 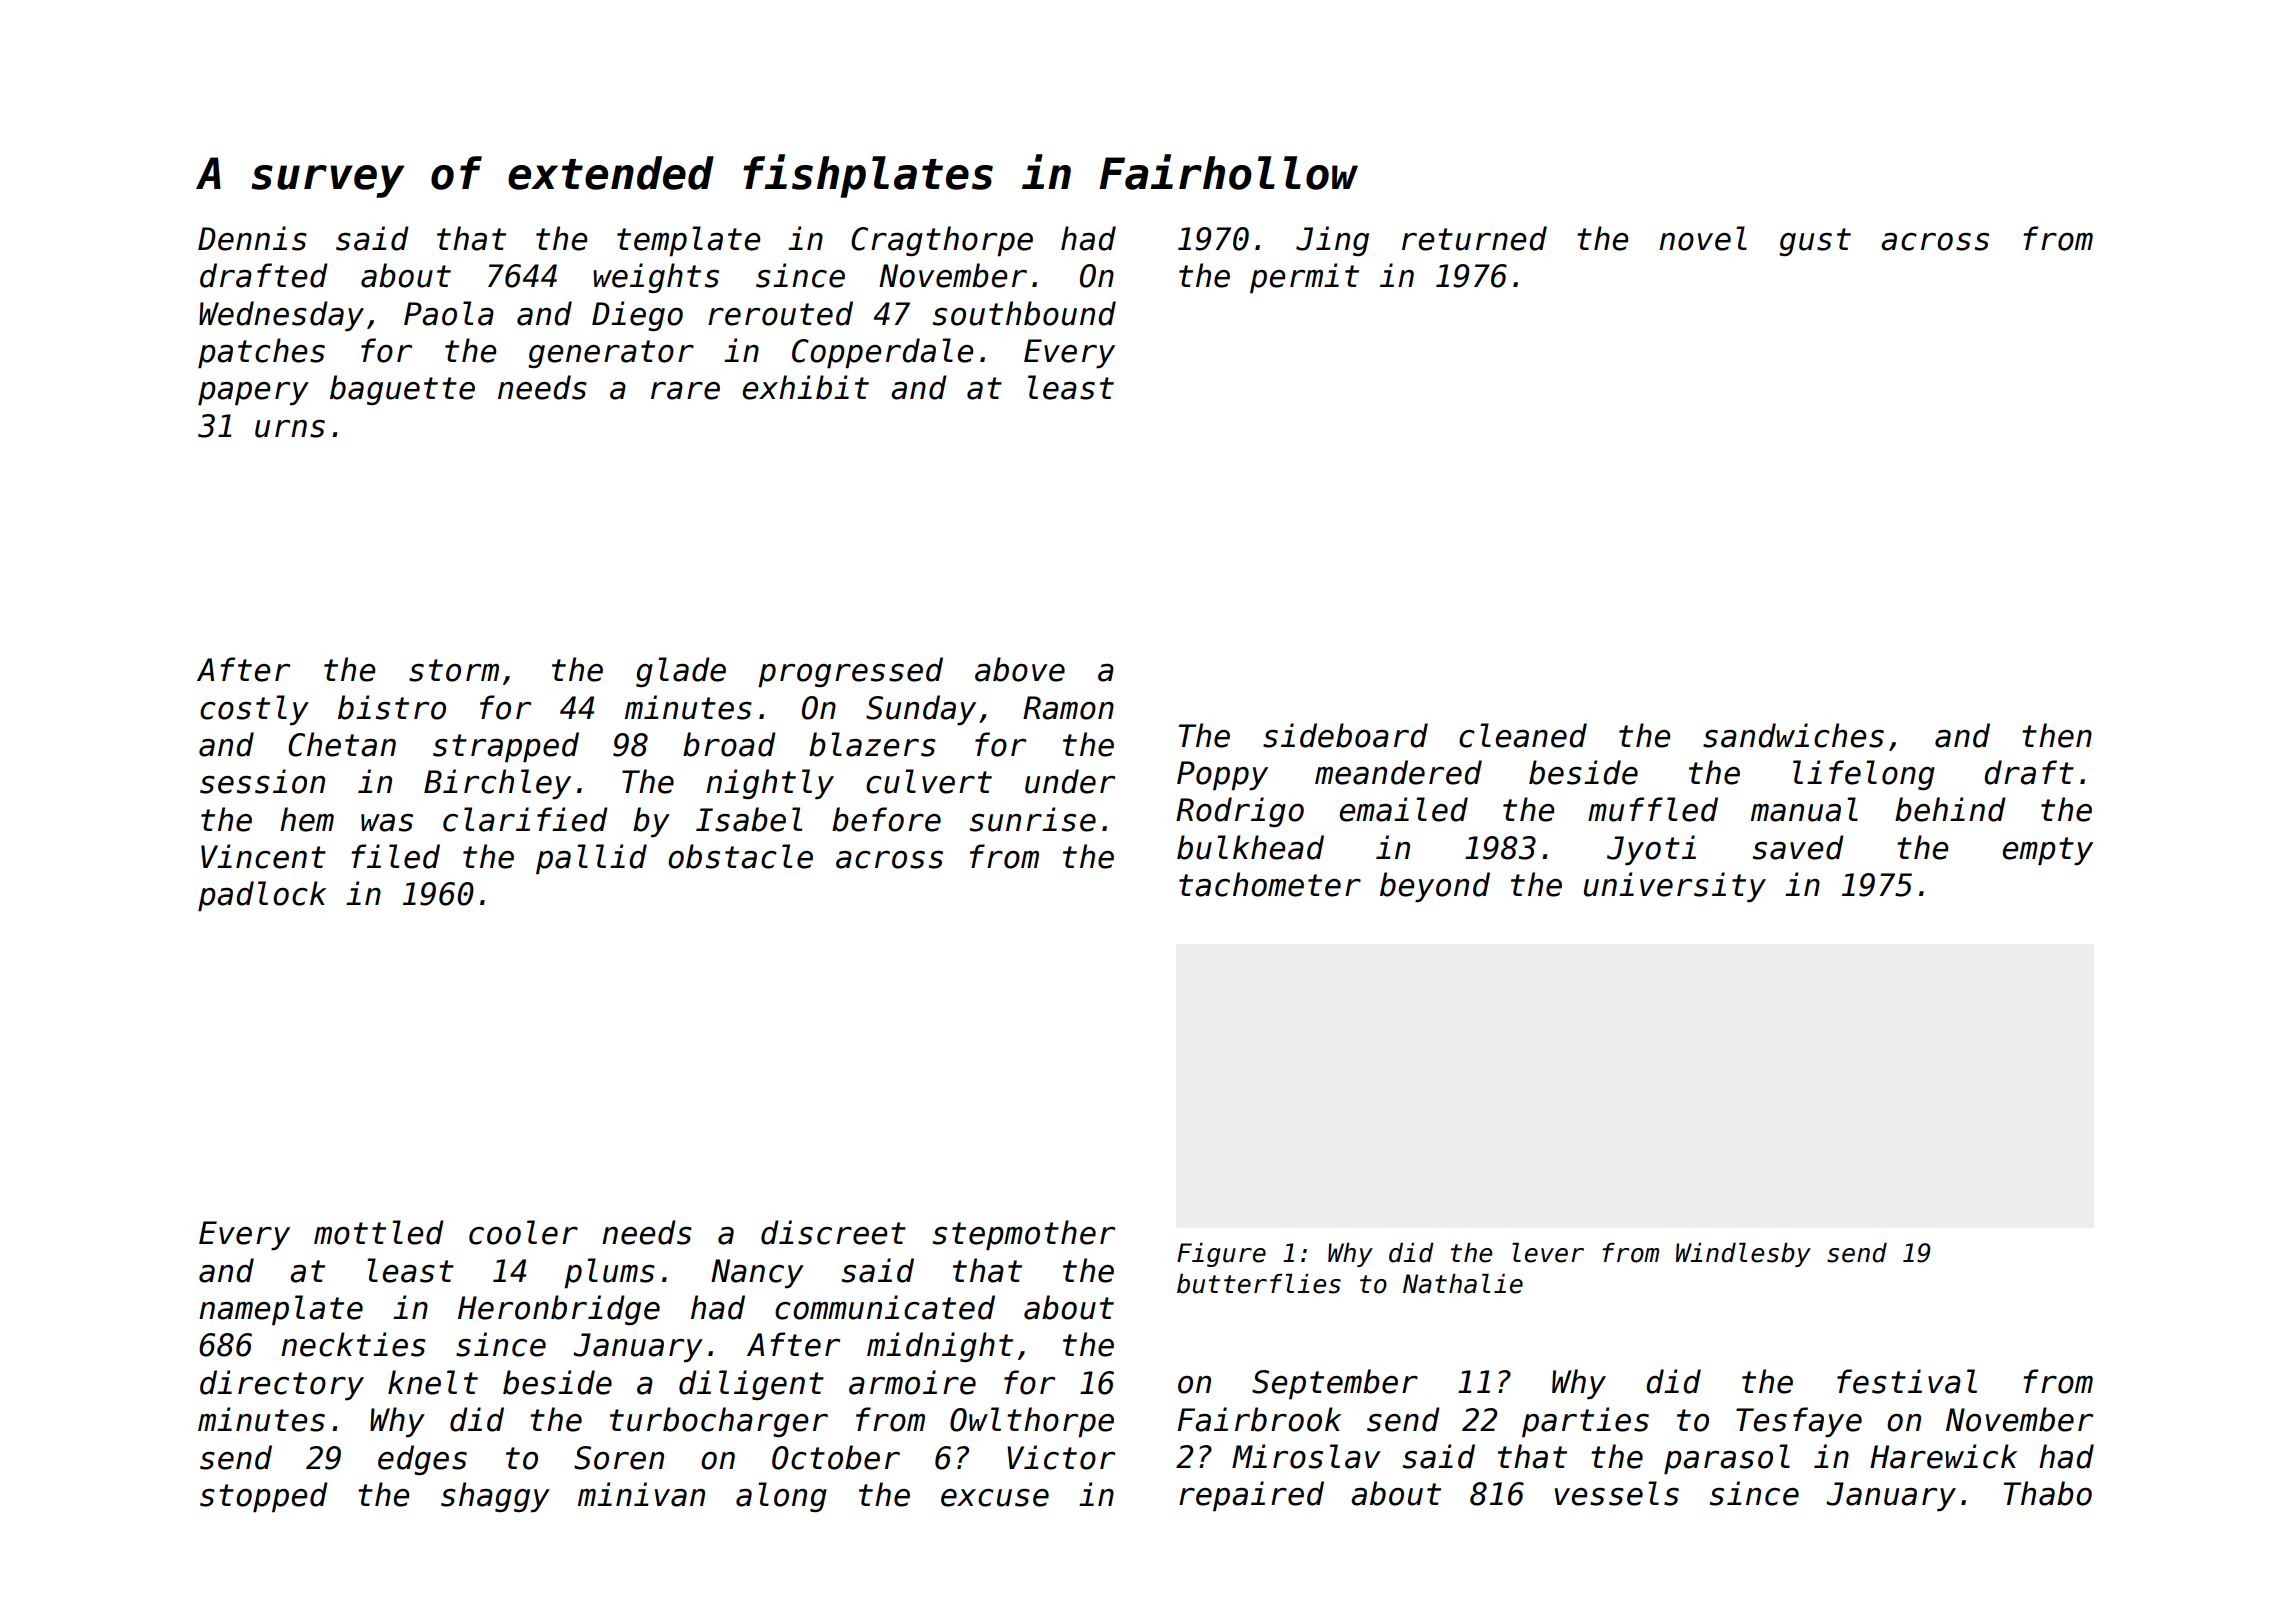 I want to click on session, so click(x=262, y=781).
